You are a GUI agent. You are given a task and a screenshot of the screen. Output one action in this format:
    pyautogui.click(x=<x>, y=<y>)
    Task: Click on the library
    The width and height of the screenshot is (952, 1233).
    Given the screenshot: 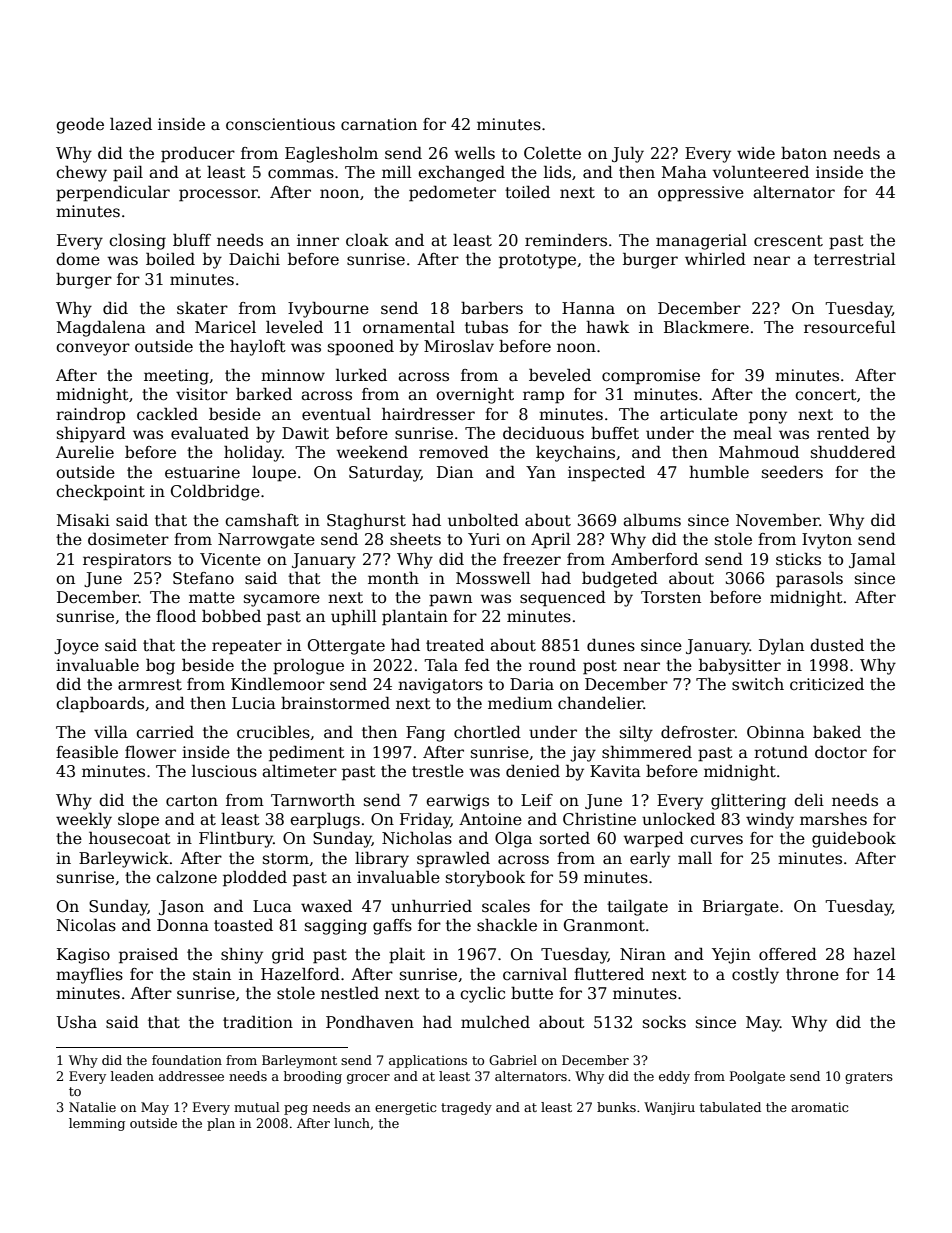 What is the action you would take?
    pyautogui.click(x=382, y=860)
